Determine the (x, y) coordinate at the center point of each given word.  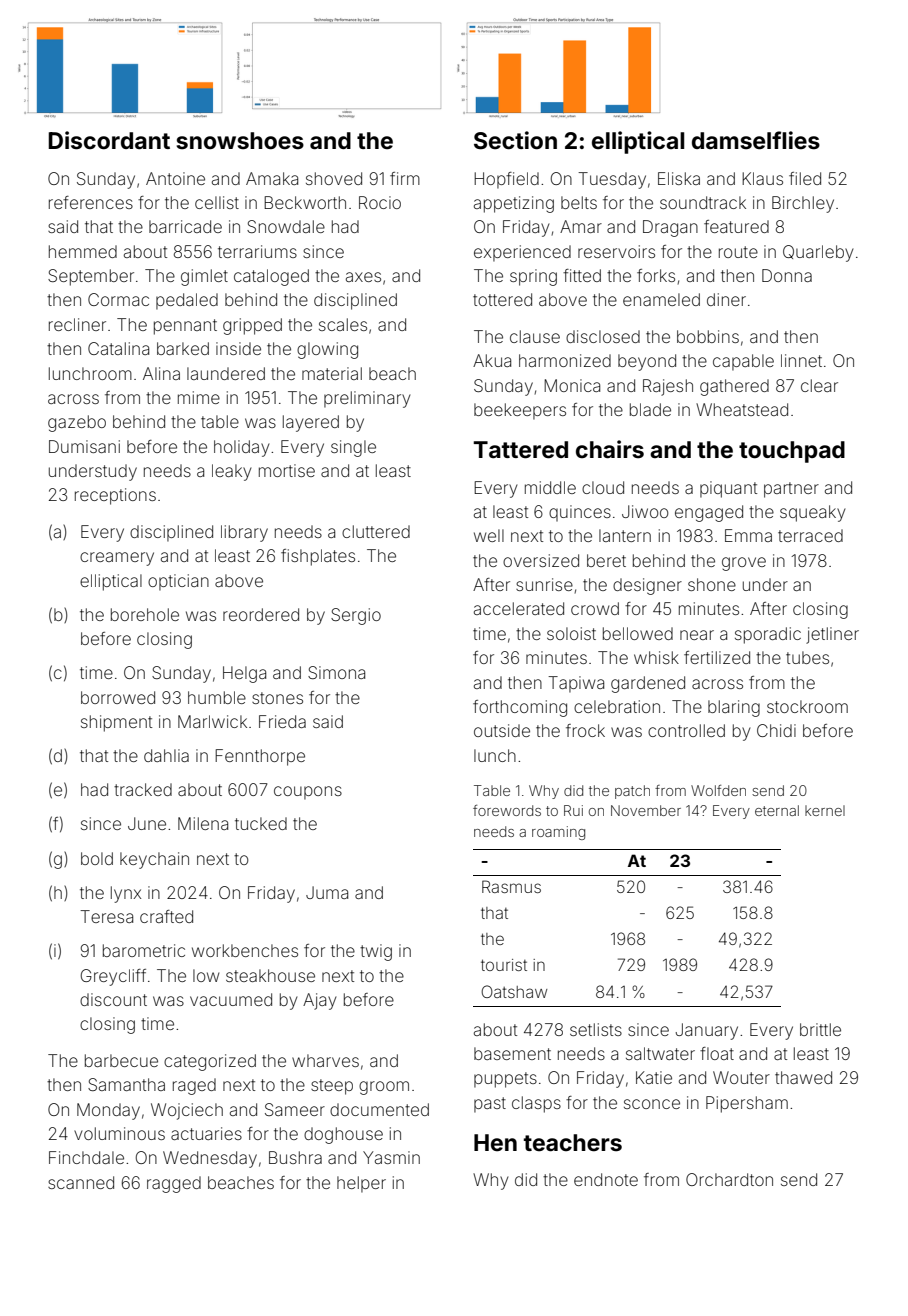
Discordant (109, 140)
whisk (656, 657)
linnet (801, 360)
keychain (154, 860)
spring (533, 277)
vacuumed (231, 999)
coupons (308, 793)
